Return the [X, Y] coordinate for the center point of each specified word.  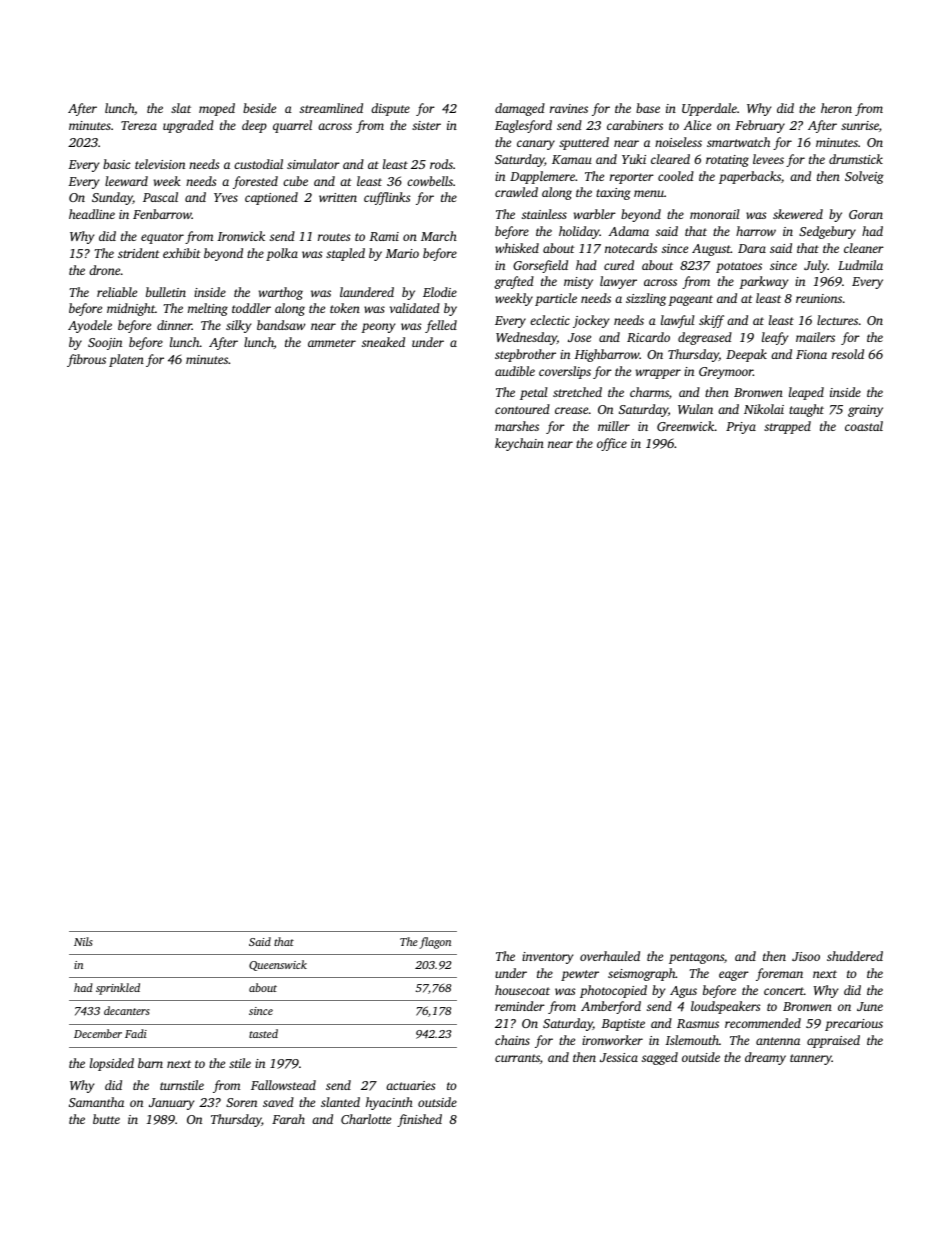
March [439, 236]
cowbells [430, 181]
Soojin [105, 344]
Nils [83, 941]
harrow [756, 231]
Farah [288, 1119]
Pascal [160, 197]
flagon [435, 943]
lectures [837, 320]
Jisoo [806, 956]
